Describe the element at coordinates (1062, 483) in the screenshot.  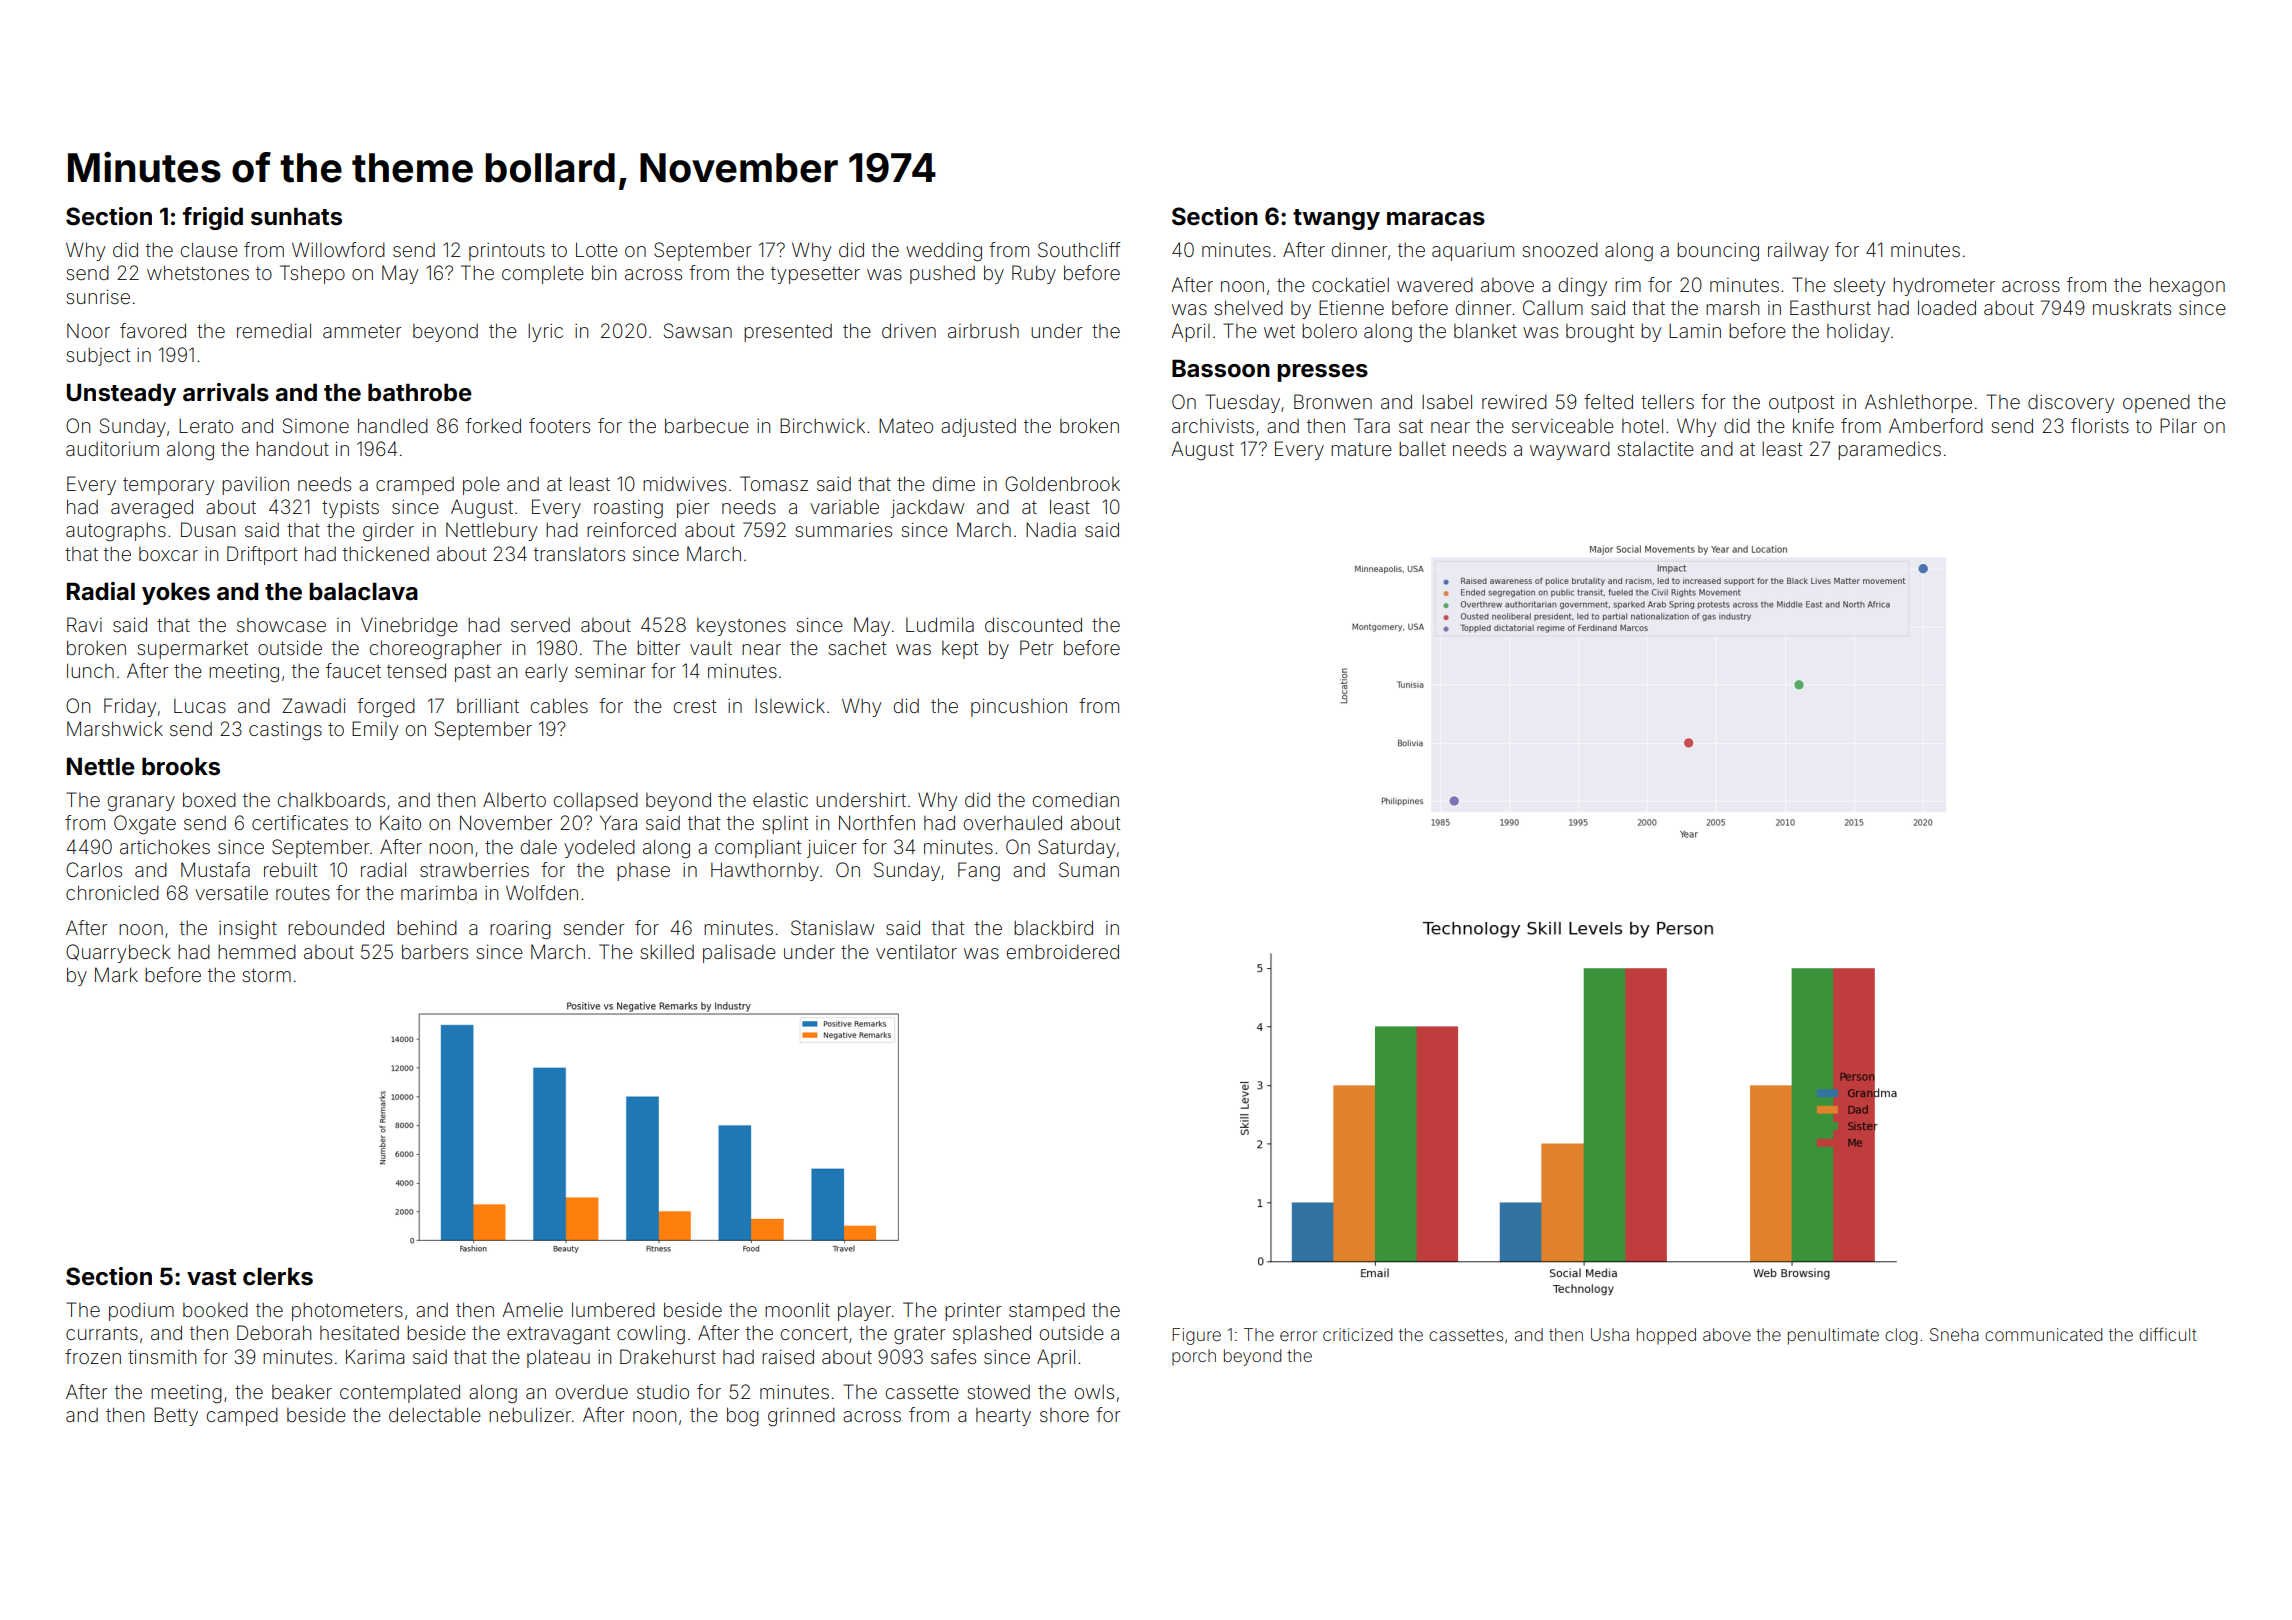
I see `Goldenbrook` at that location.
